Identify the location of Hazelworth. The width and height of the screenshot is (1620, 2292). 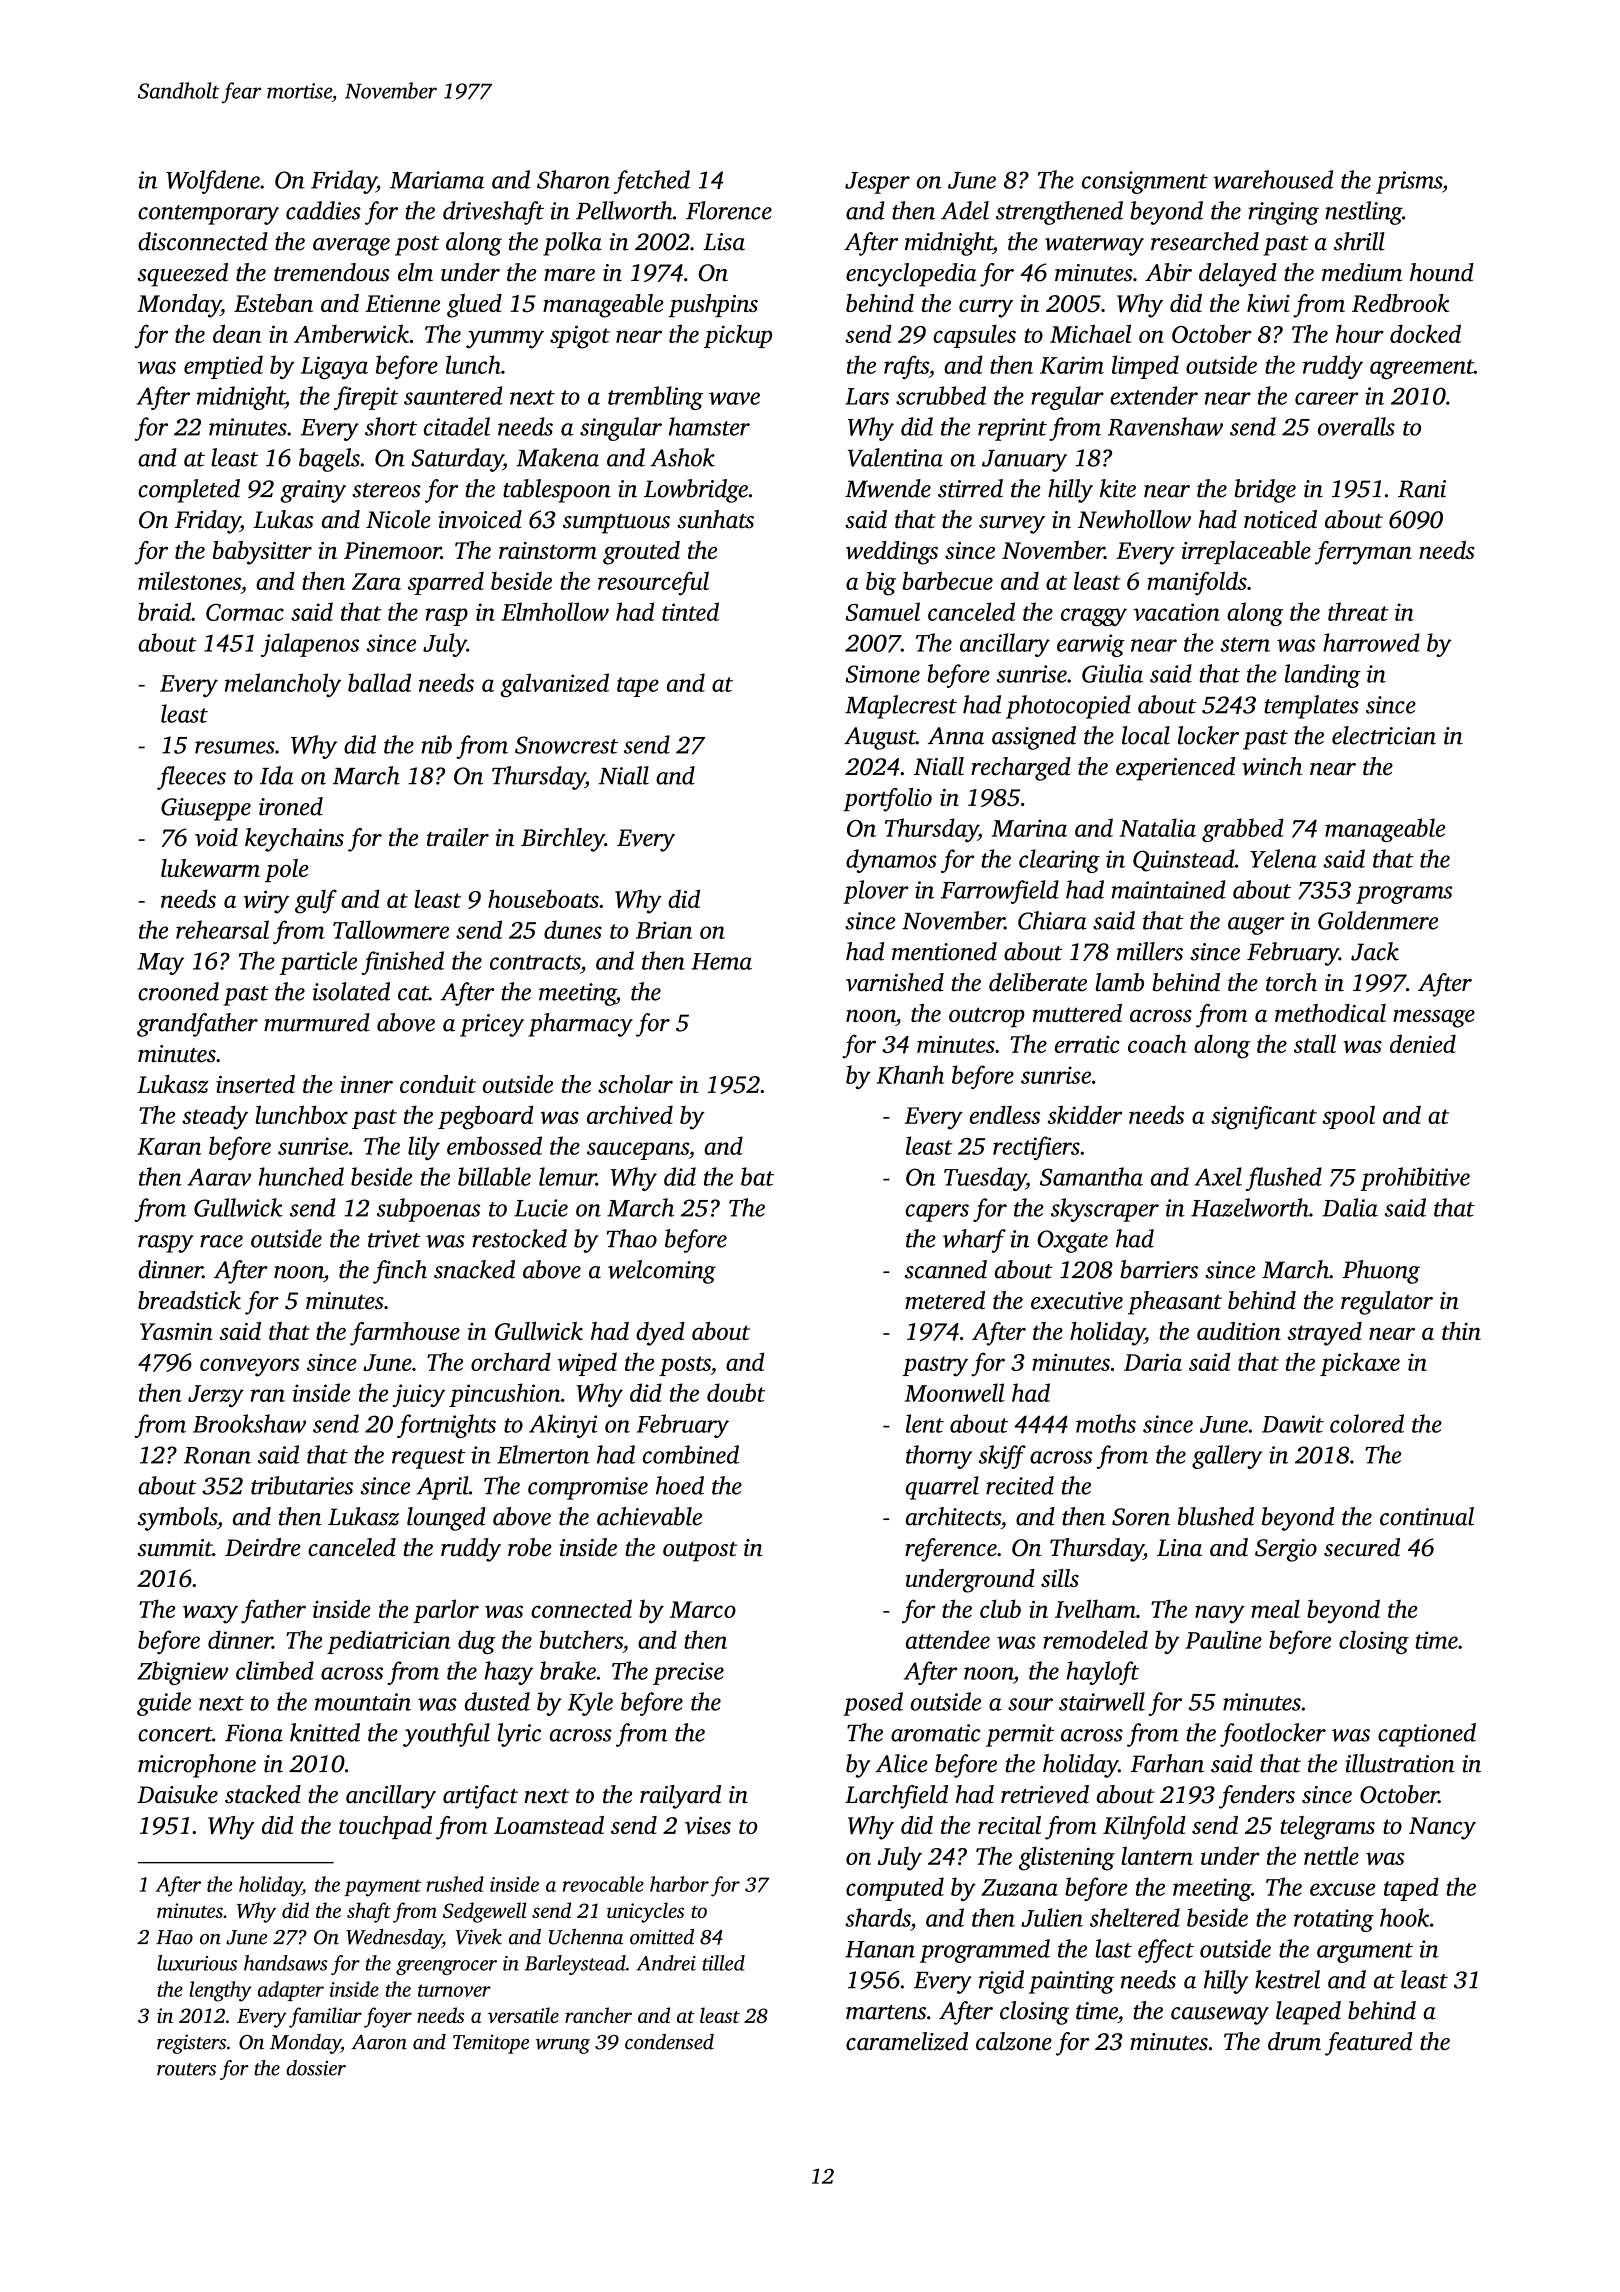
(1250, 1207).
